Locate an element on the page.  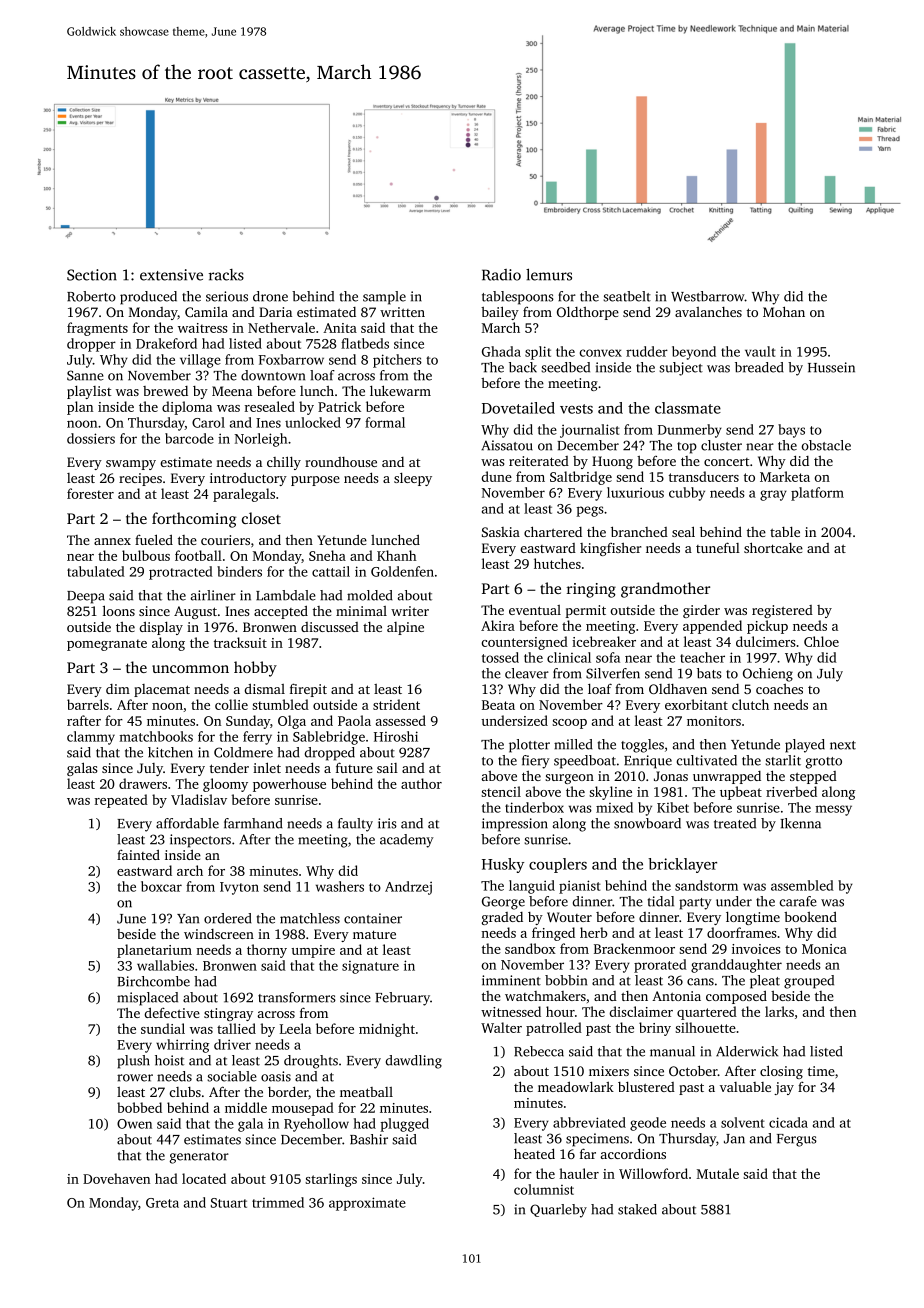
extensive is located at coordinates (171, 275).
